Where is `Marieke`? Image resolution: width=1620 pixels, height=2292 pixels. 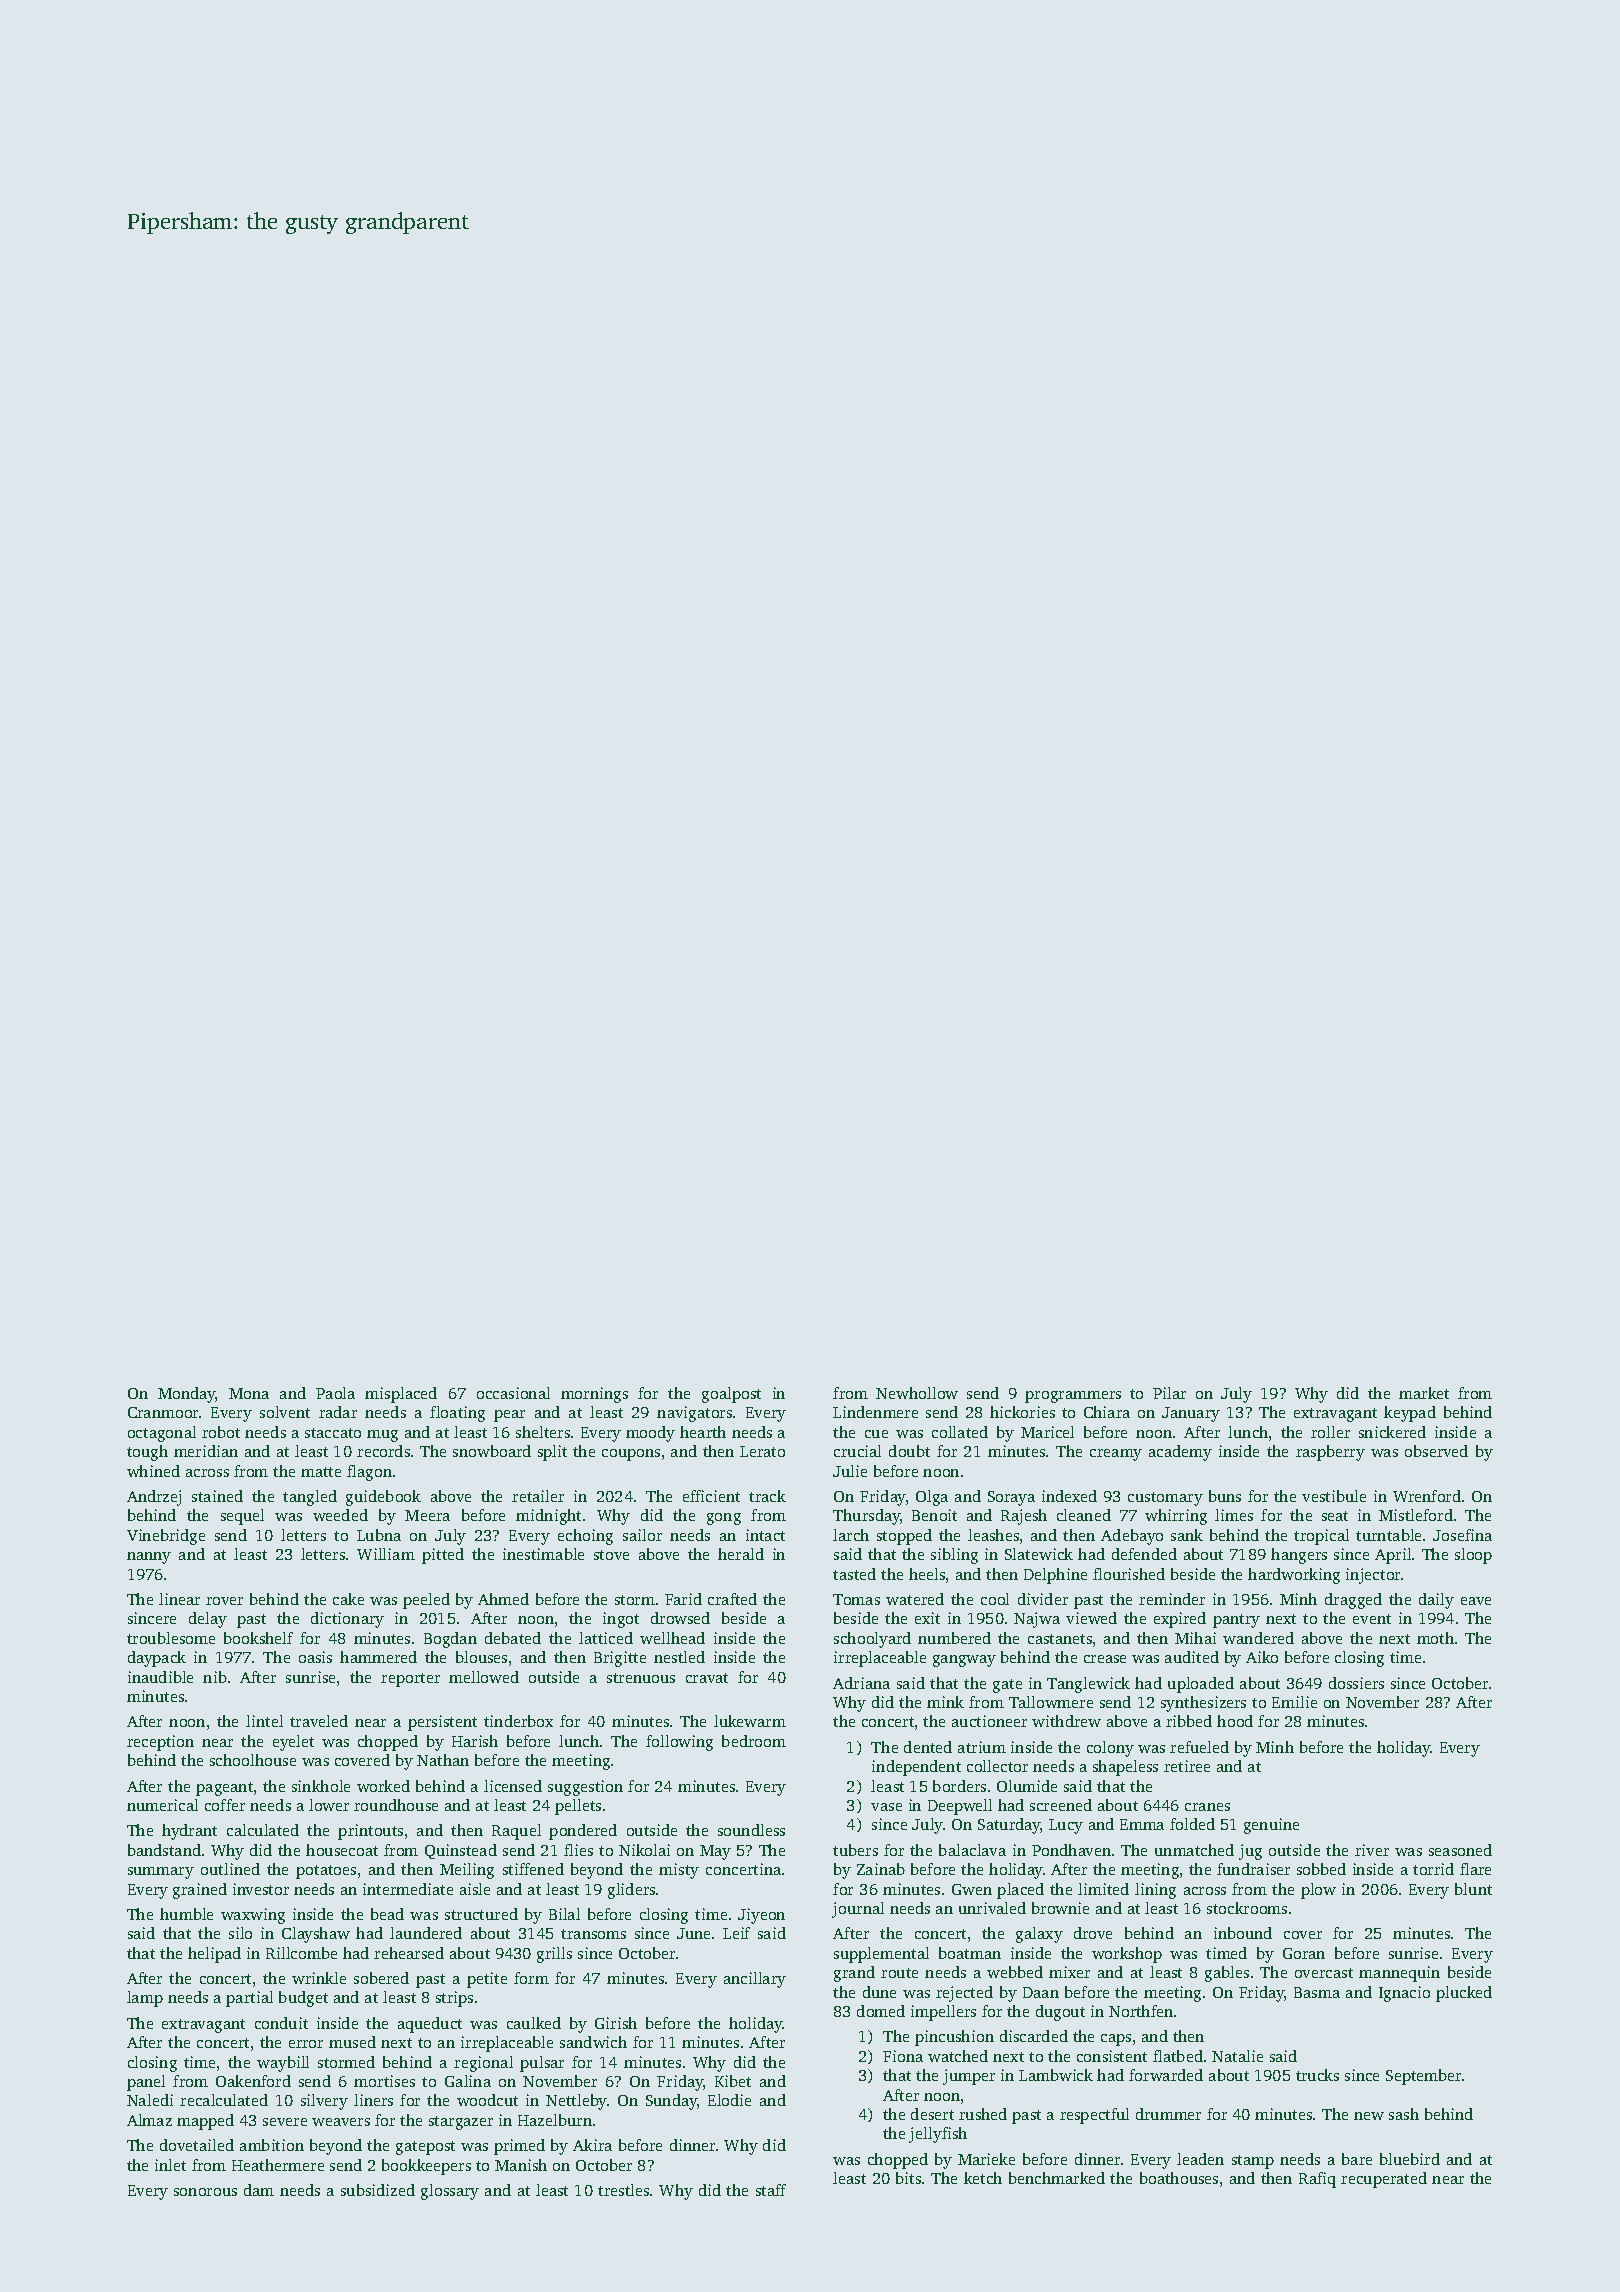
Marieke is located at coordinates (986, 2159).
